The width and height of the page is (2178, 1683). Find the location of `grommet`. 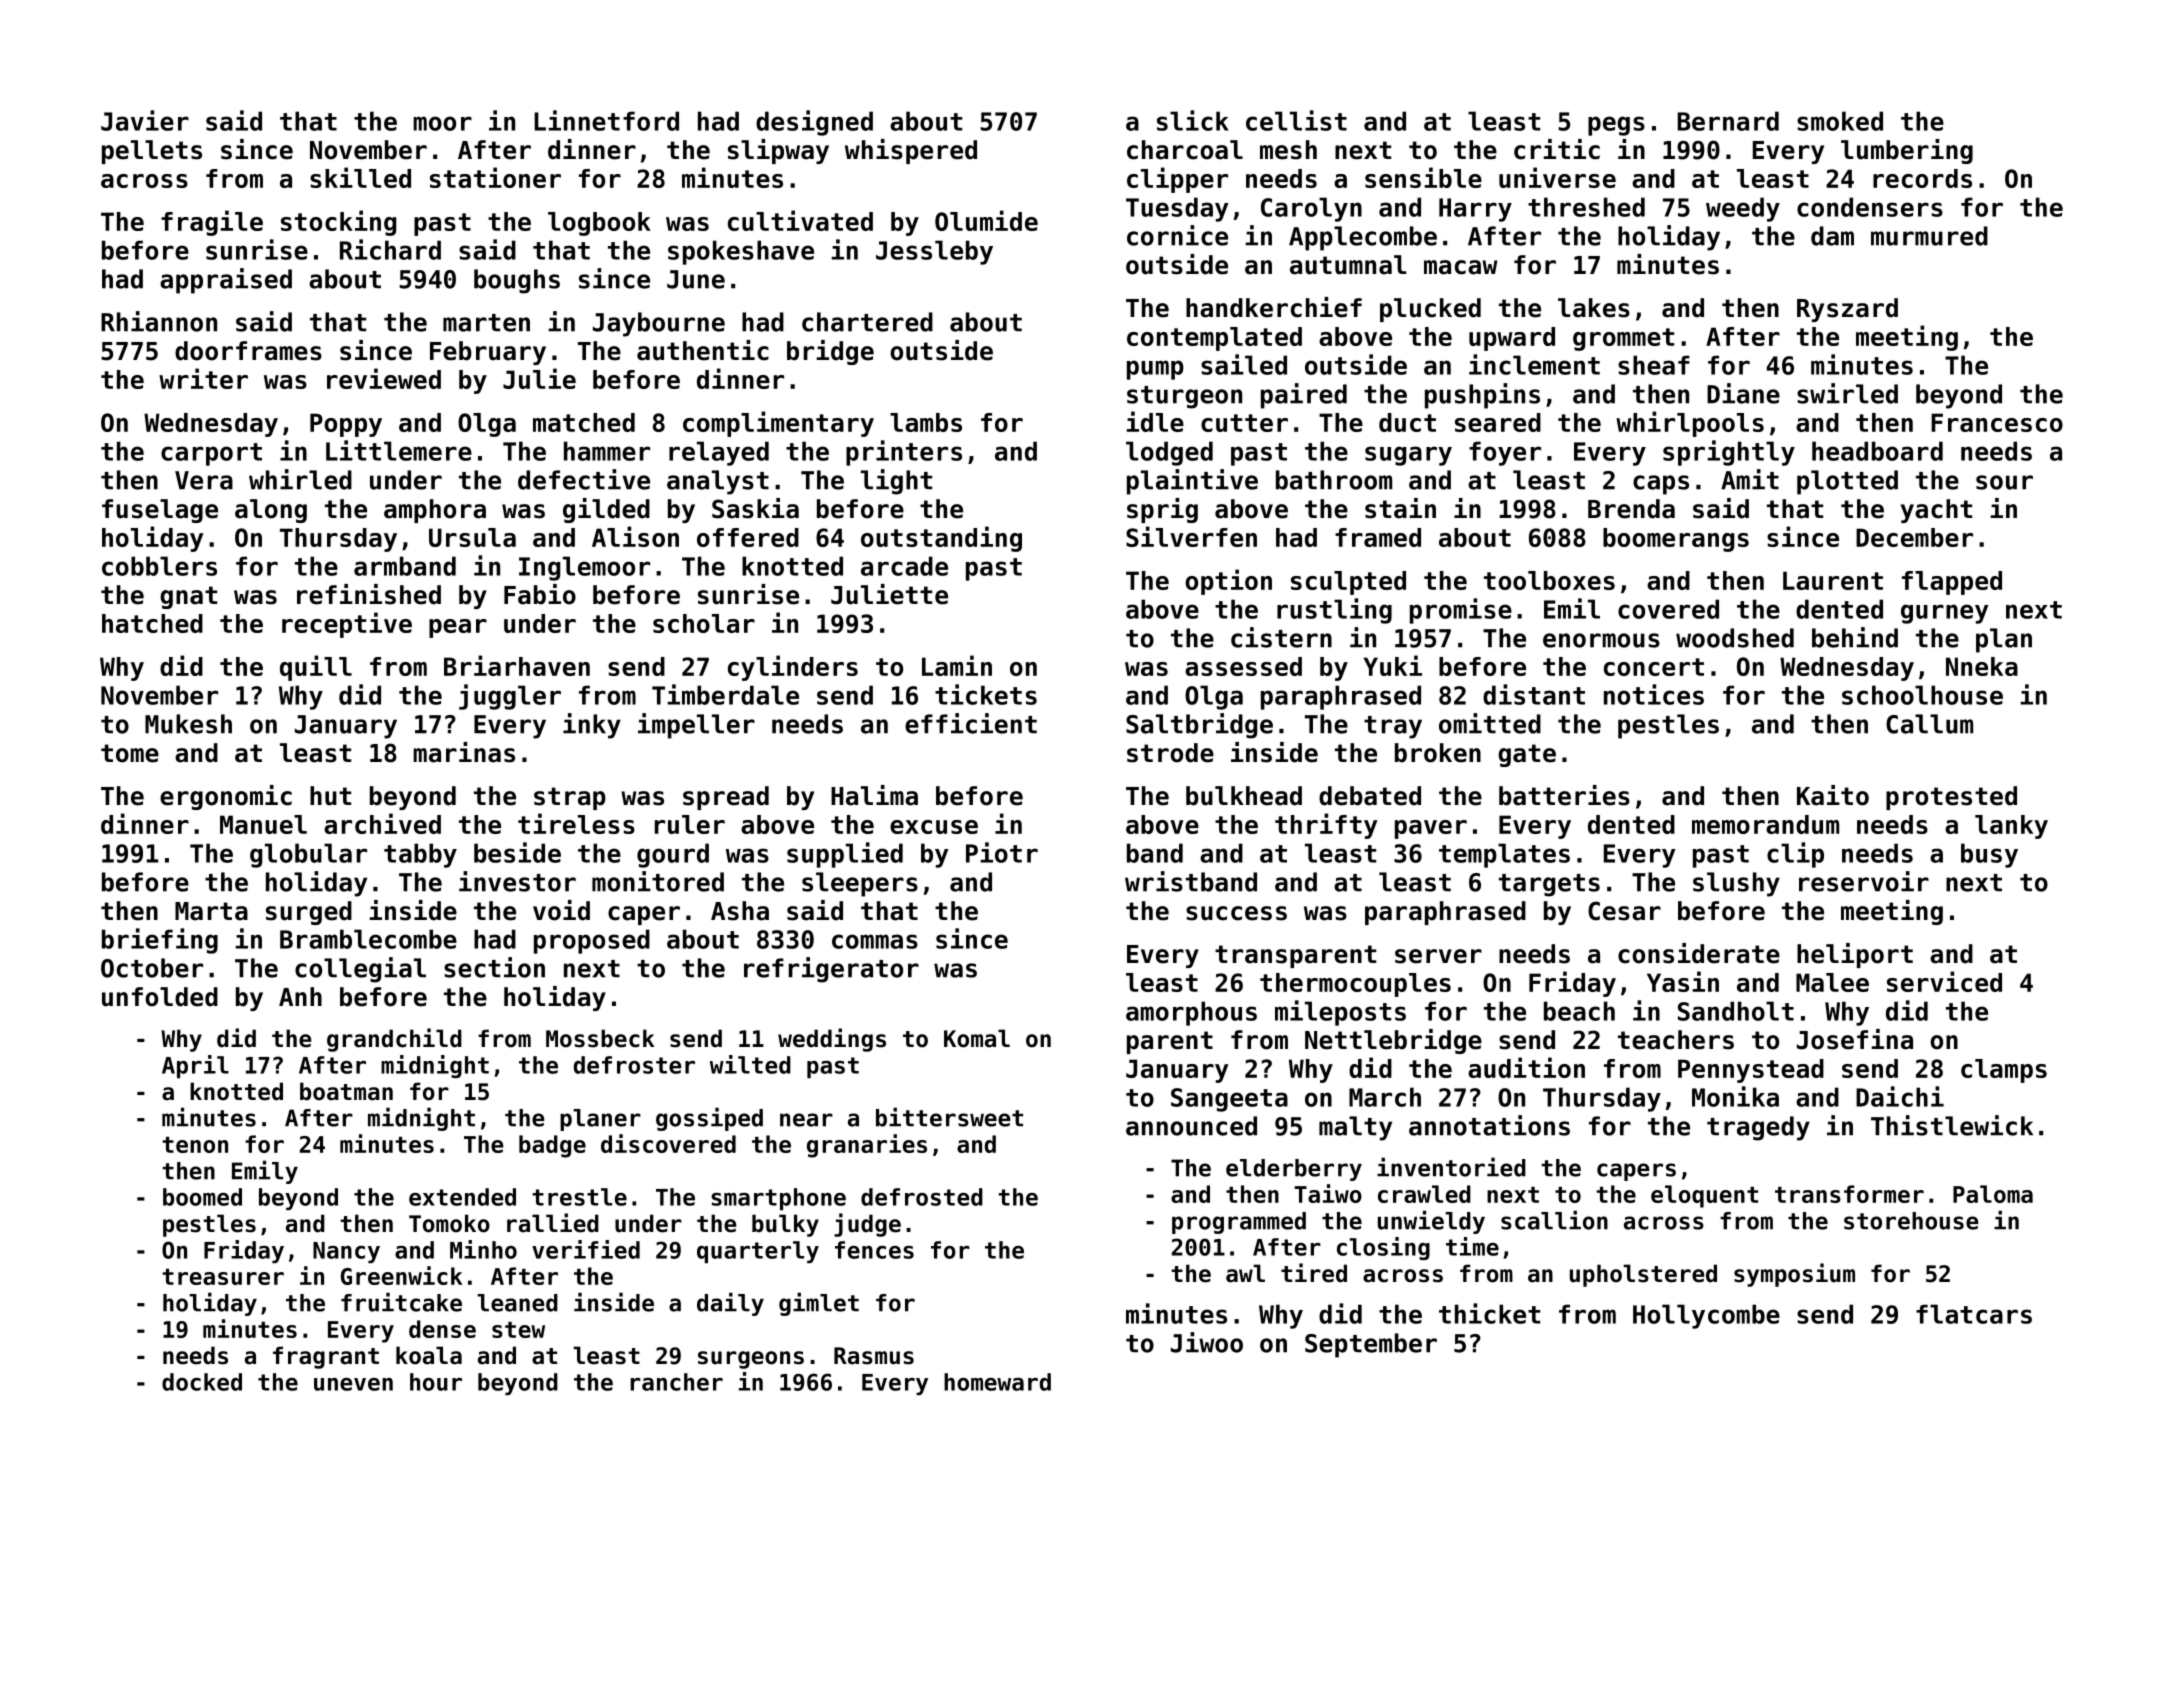

grommet is located at coordinates (1623, 339).
